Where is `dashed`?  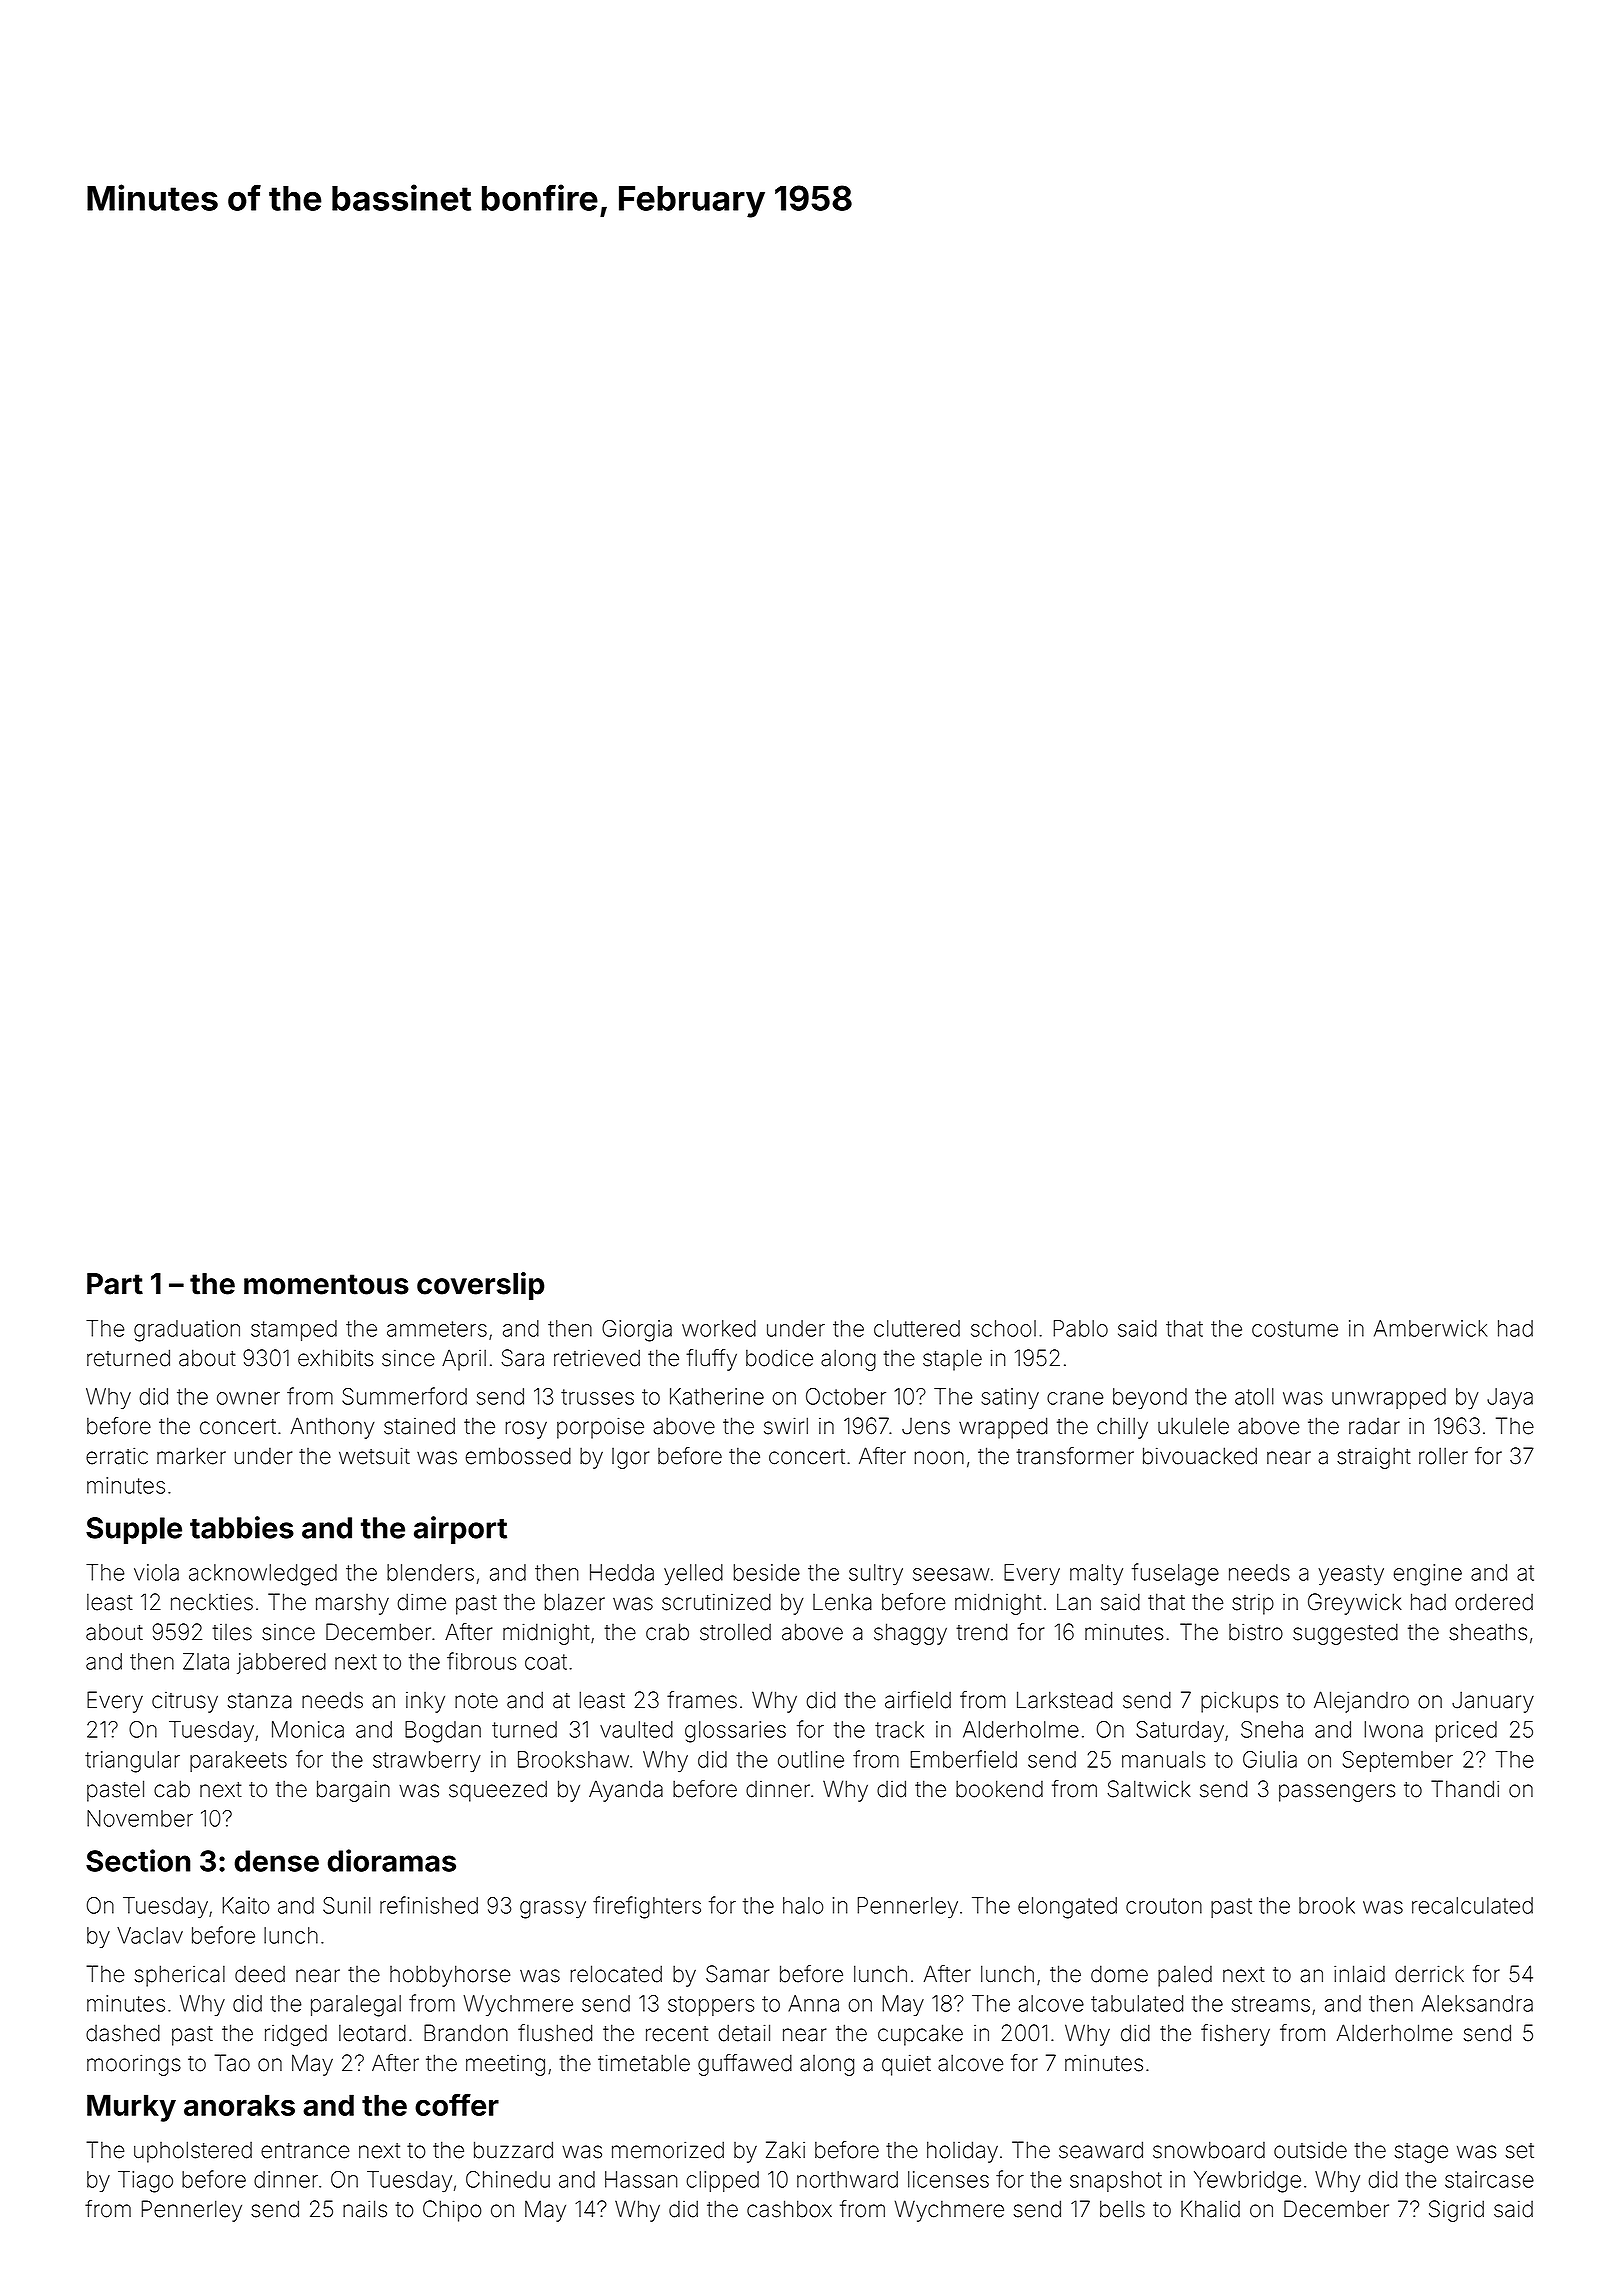 dashed is located at coordinates (123, 2033).
